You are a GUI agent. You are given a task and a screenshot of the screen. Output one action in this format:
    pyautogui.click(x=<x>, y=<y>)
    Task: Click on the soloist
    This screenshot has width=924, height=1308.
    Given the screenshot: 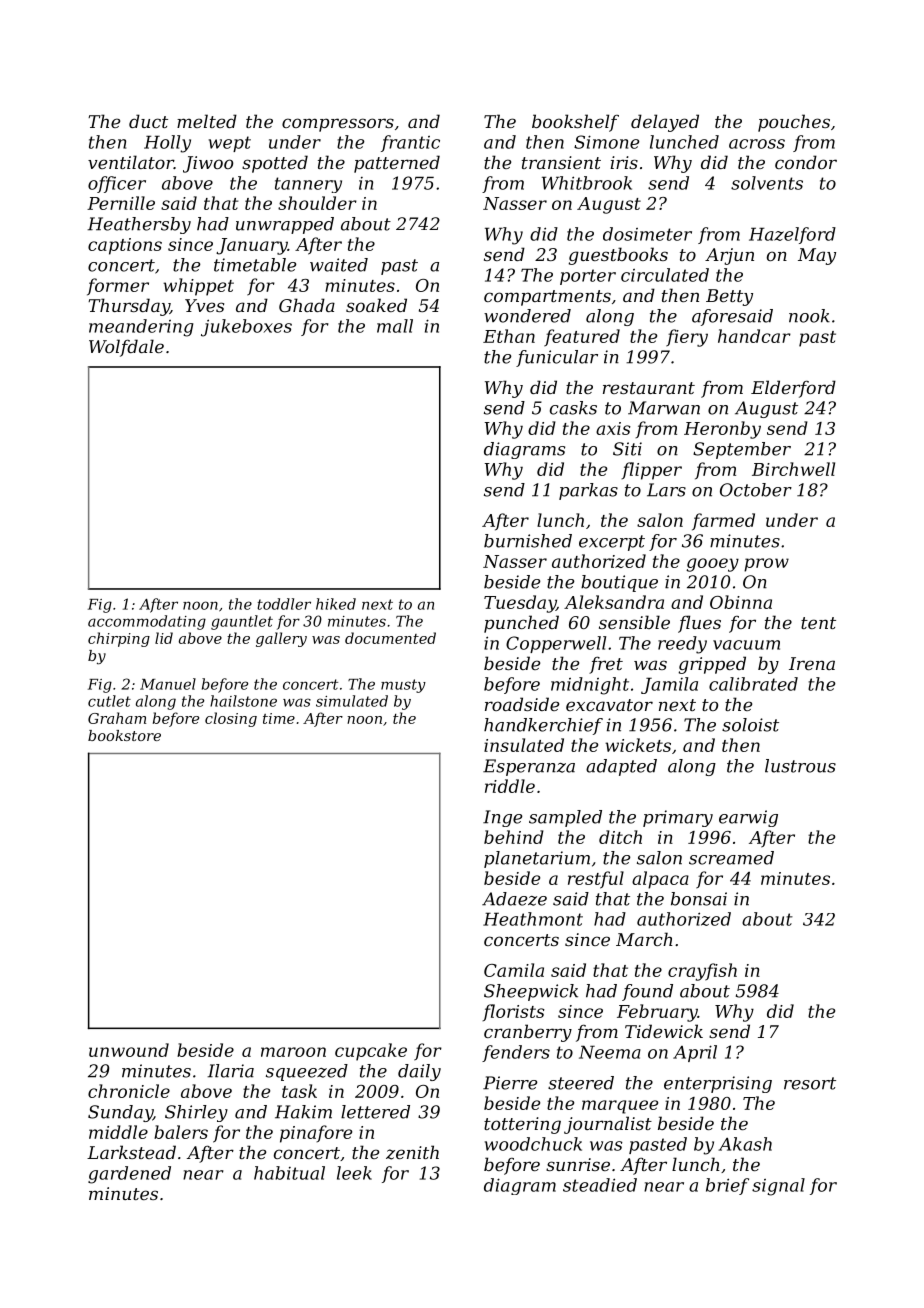 What is the action you would take?
    pyautogui.click(x=750, y=725)
